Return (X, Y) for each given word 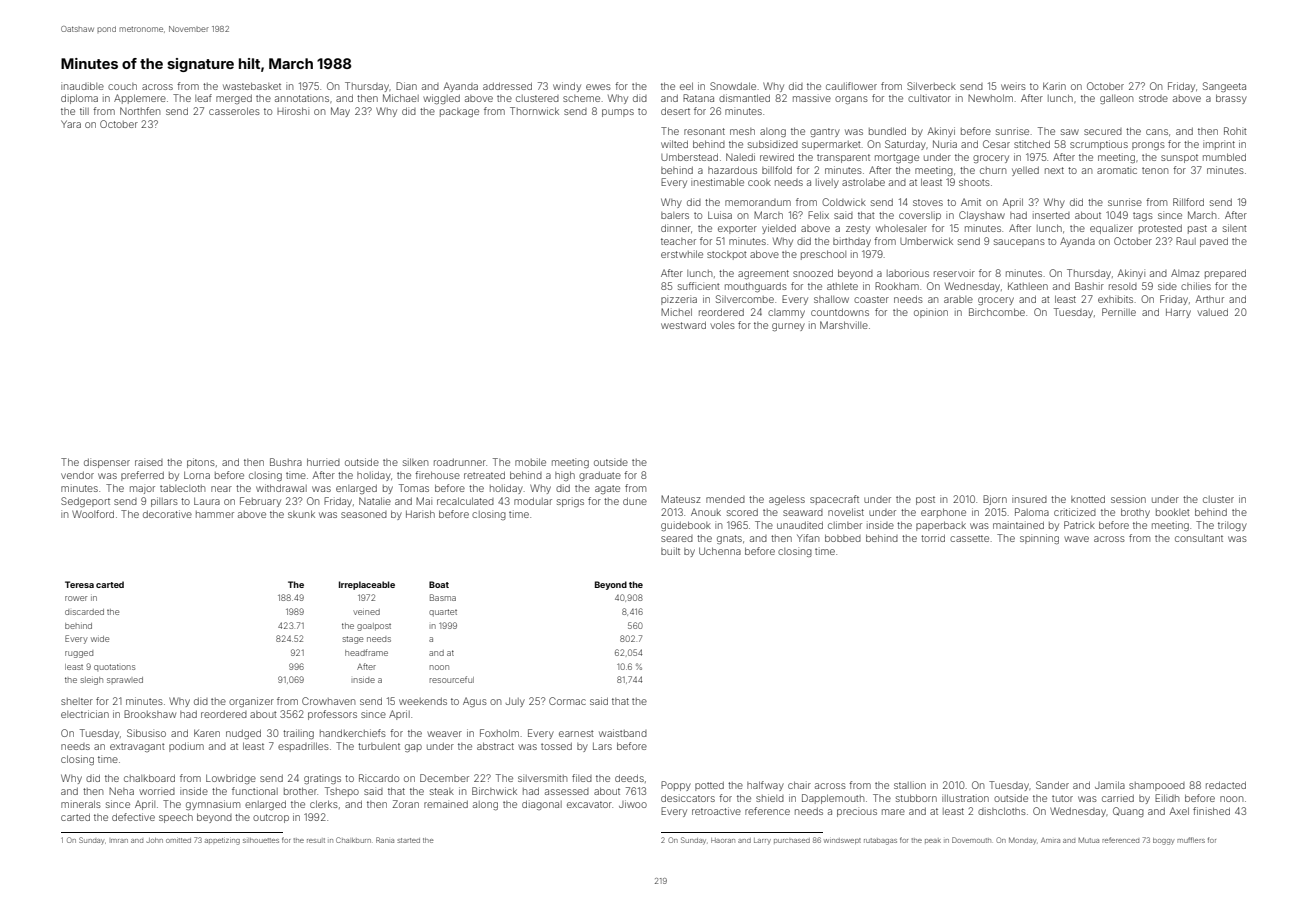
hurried (323, 462)
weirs (1013, 86)
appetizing (222, 841)
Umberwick (926, 241)
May (340, 112)
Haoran (723, 840)
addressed (507, 86)
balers (675, 215)
